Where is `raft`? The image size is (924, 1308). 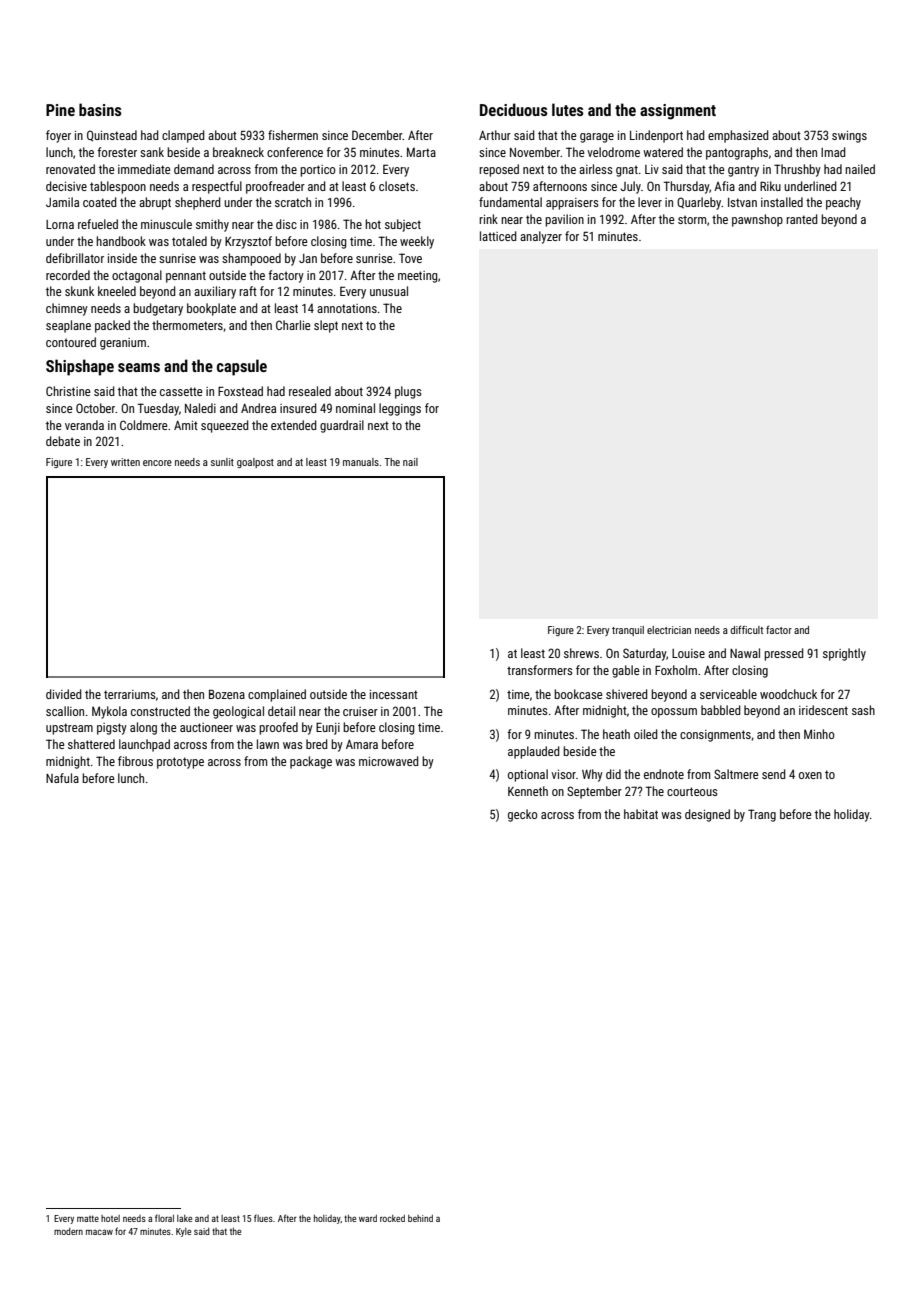 raft is located at coordinates (248, 291).
